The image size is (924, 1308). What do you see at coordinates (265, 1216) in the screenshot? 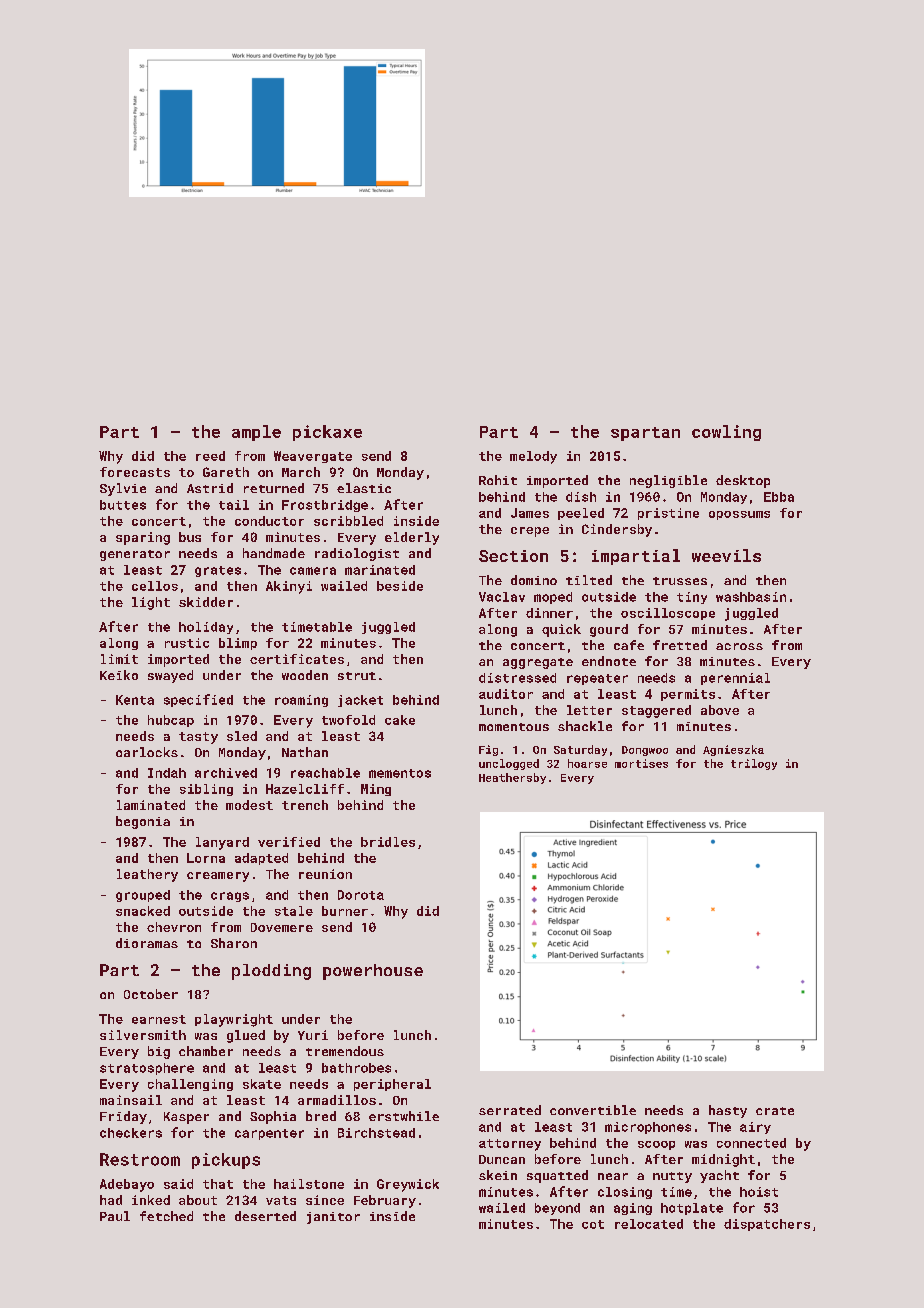
I see `deserted` at bounding box center [265, 1216].
